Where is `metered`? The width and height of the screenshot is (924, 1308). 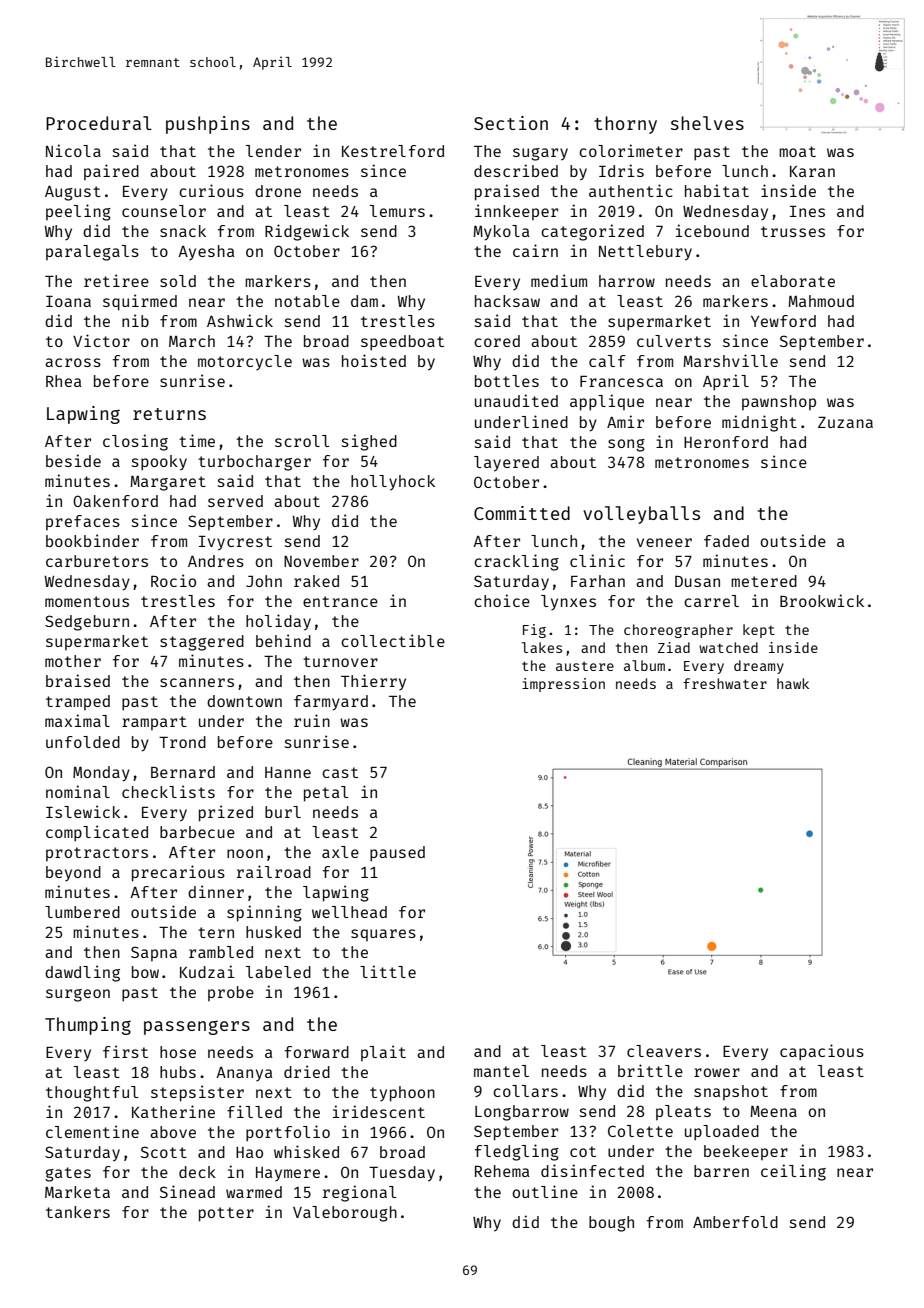
metered is located at coordinates (764, 581).
